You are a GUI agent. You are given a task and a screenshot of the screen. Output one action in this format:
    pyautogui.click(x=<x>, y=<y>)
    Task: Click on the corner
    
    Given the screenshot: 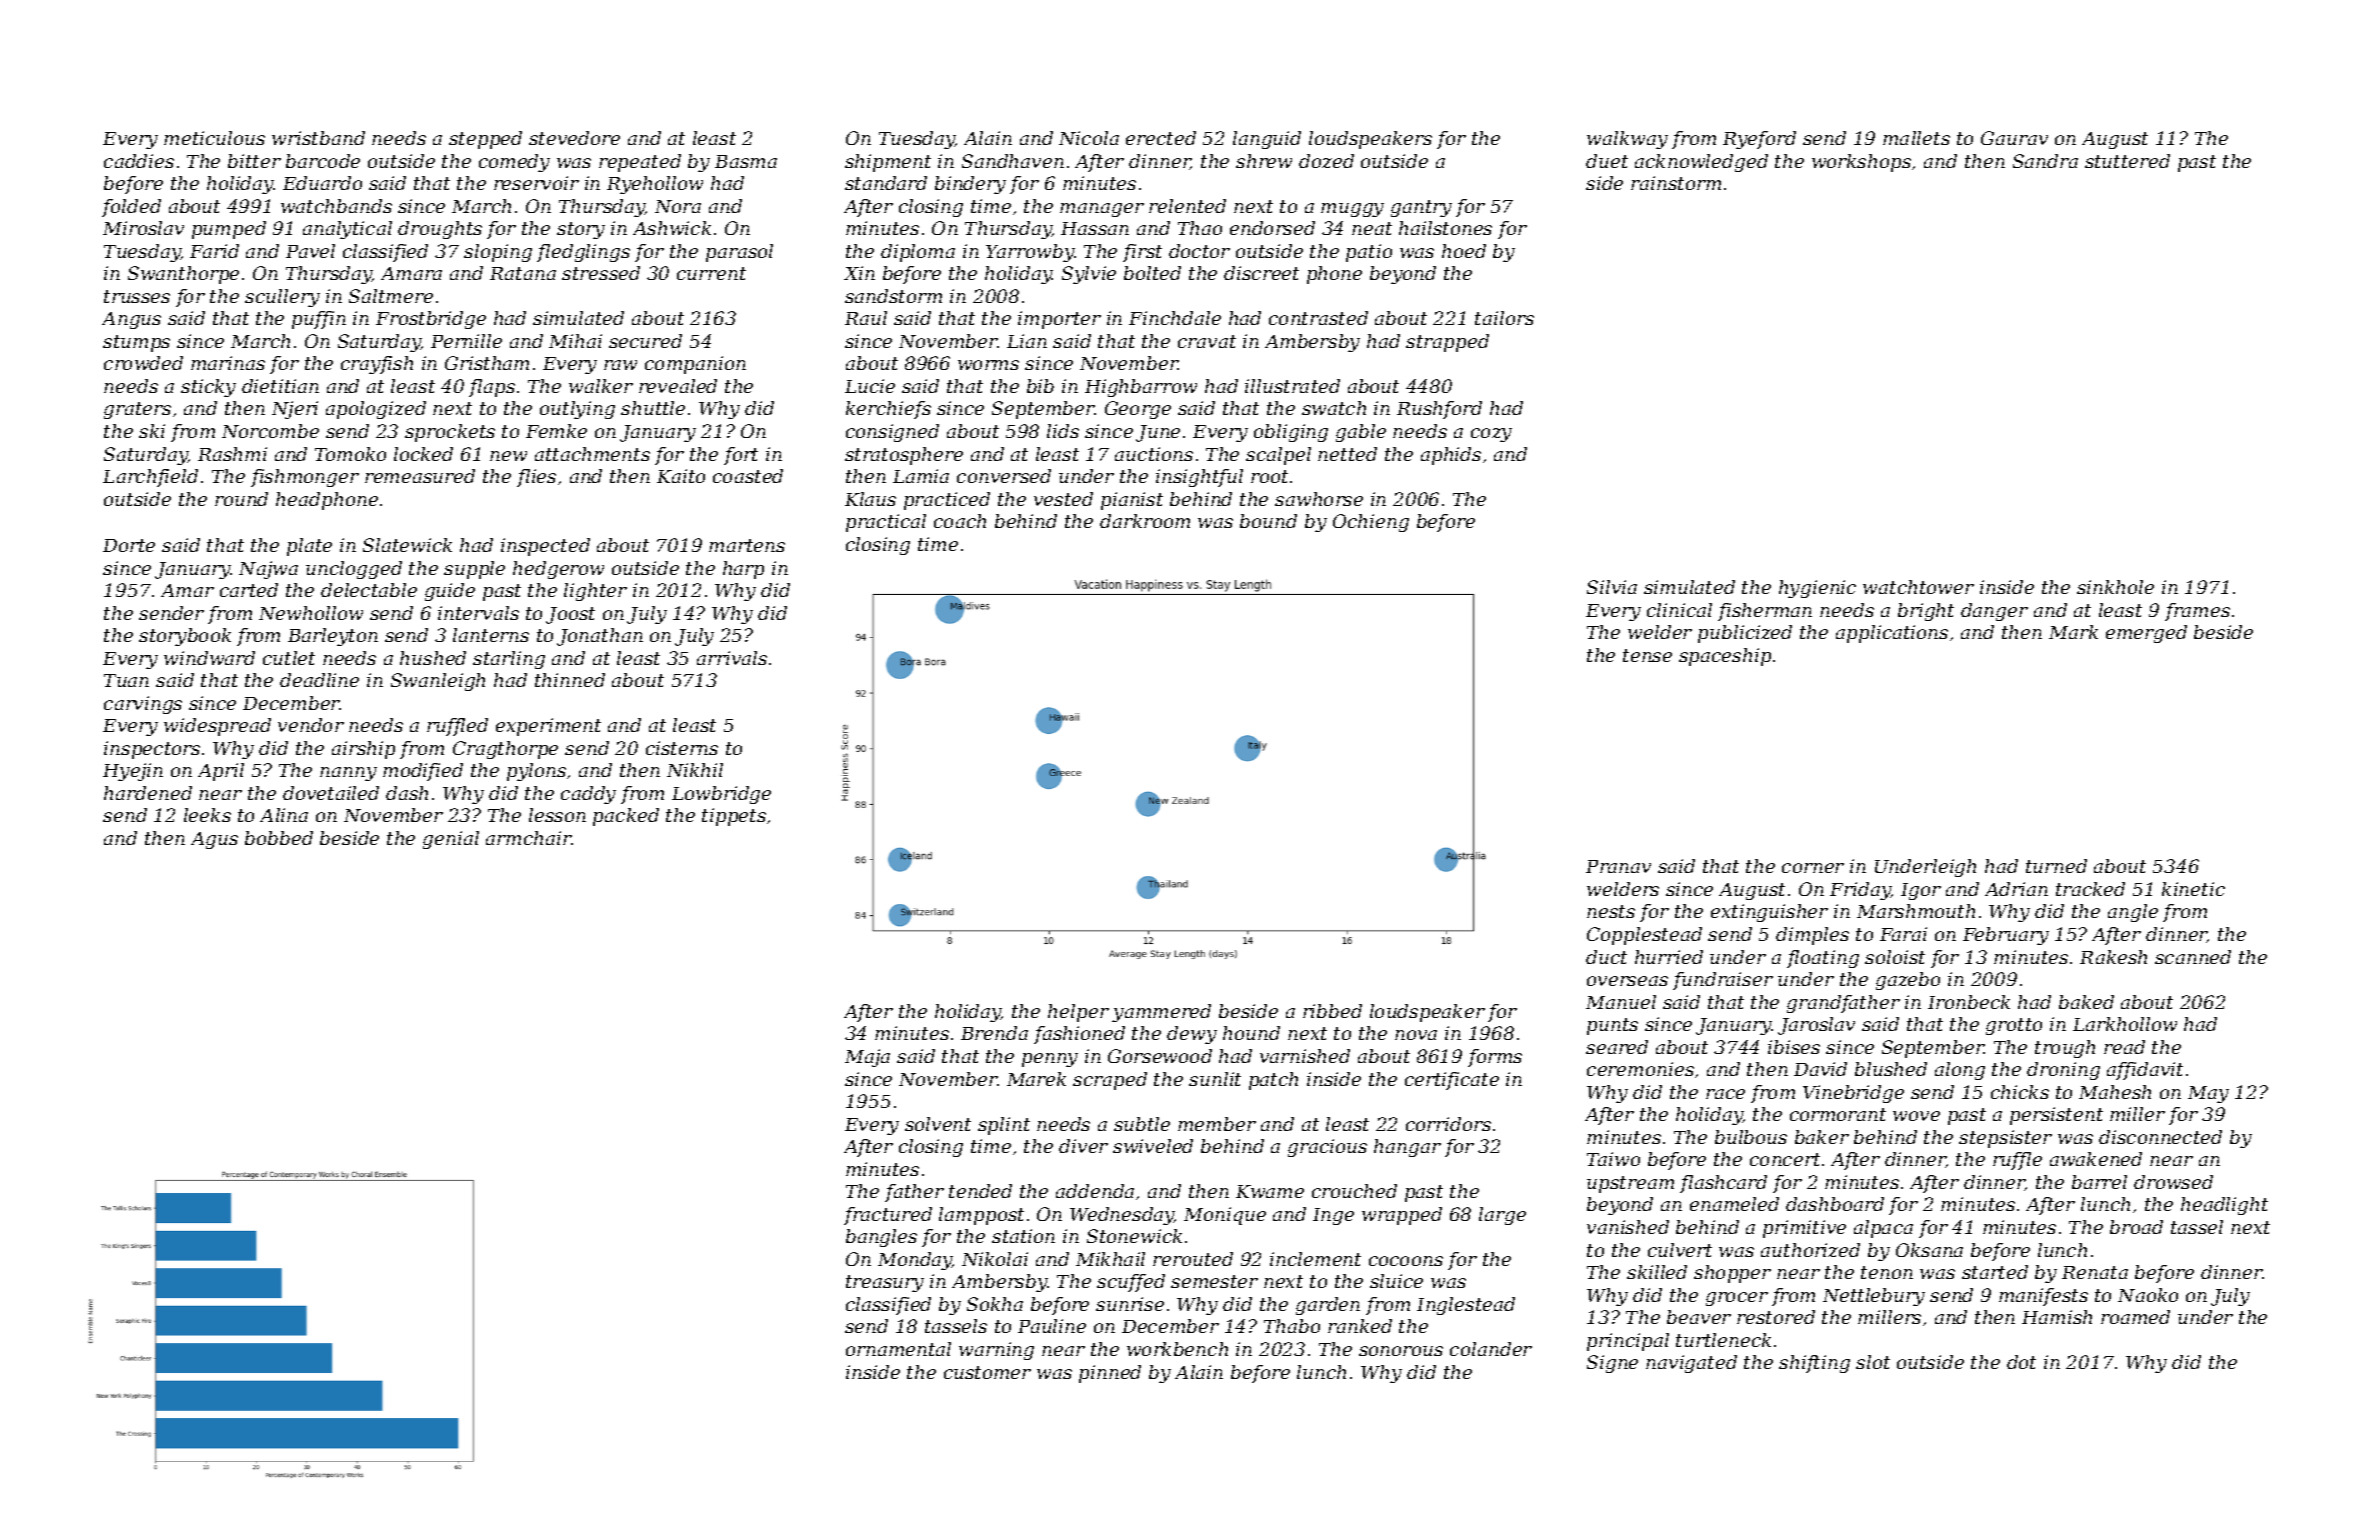 What is the action you would take?
    pyautogui.click(x=1813, y=868)
